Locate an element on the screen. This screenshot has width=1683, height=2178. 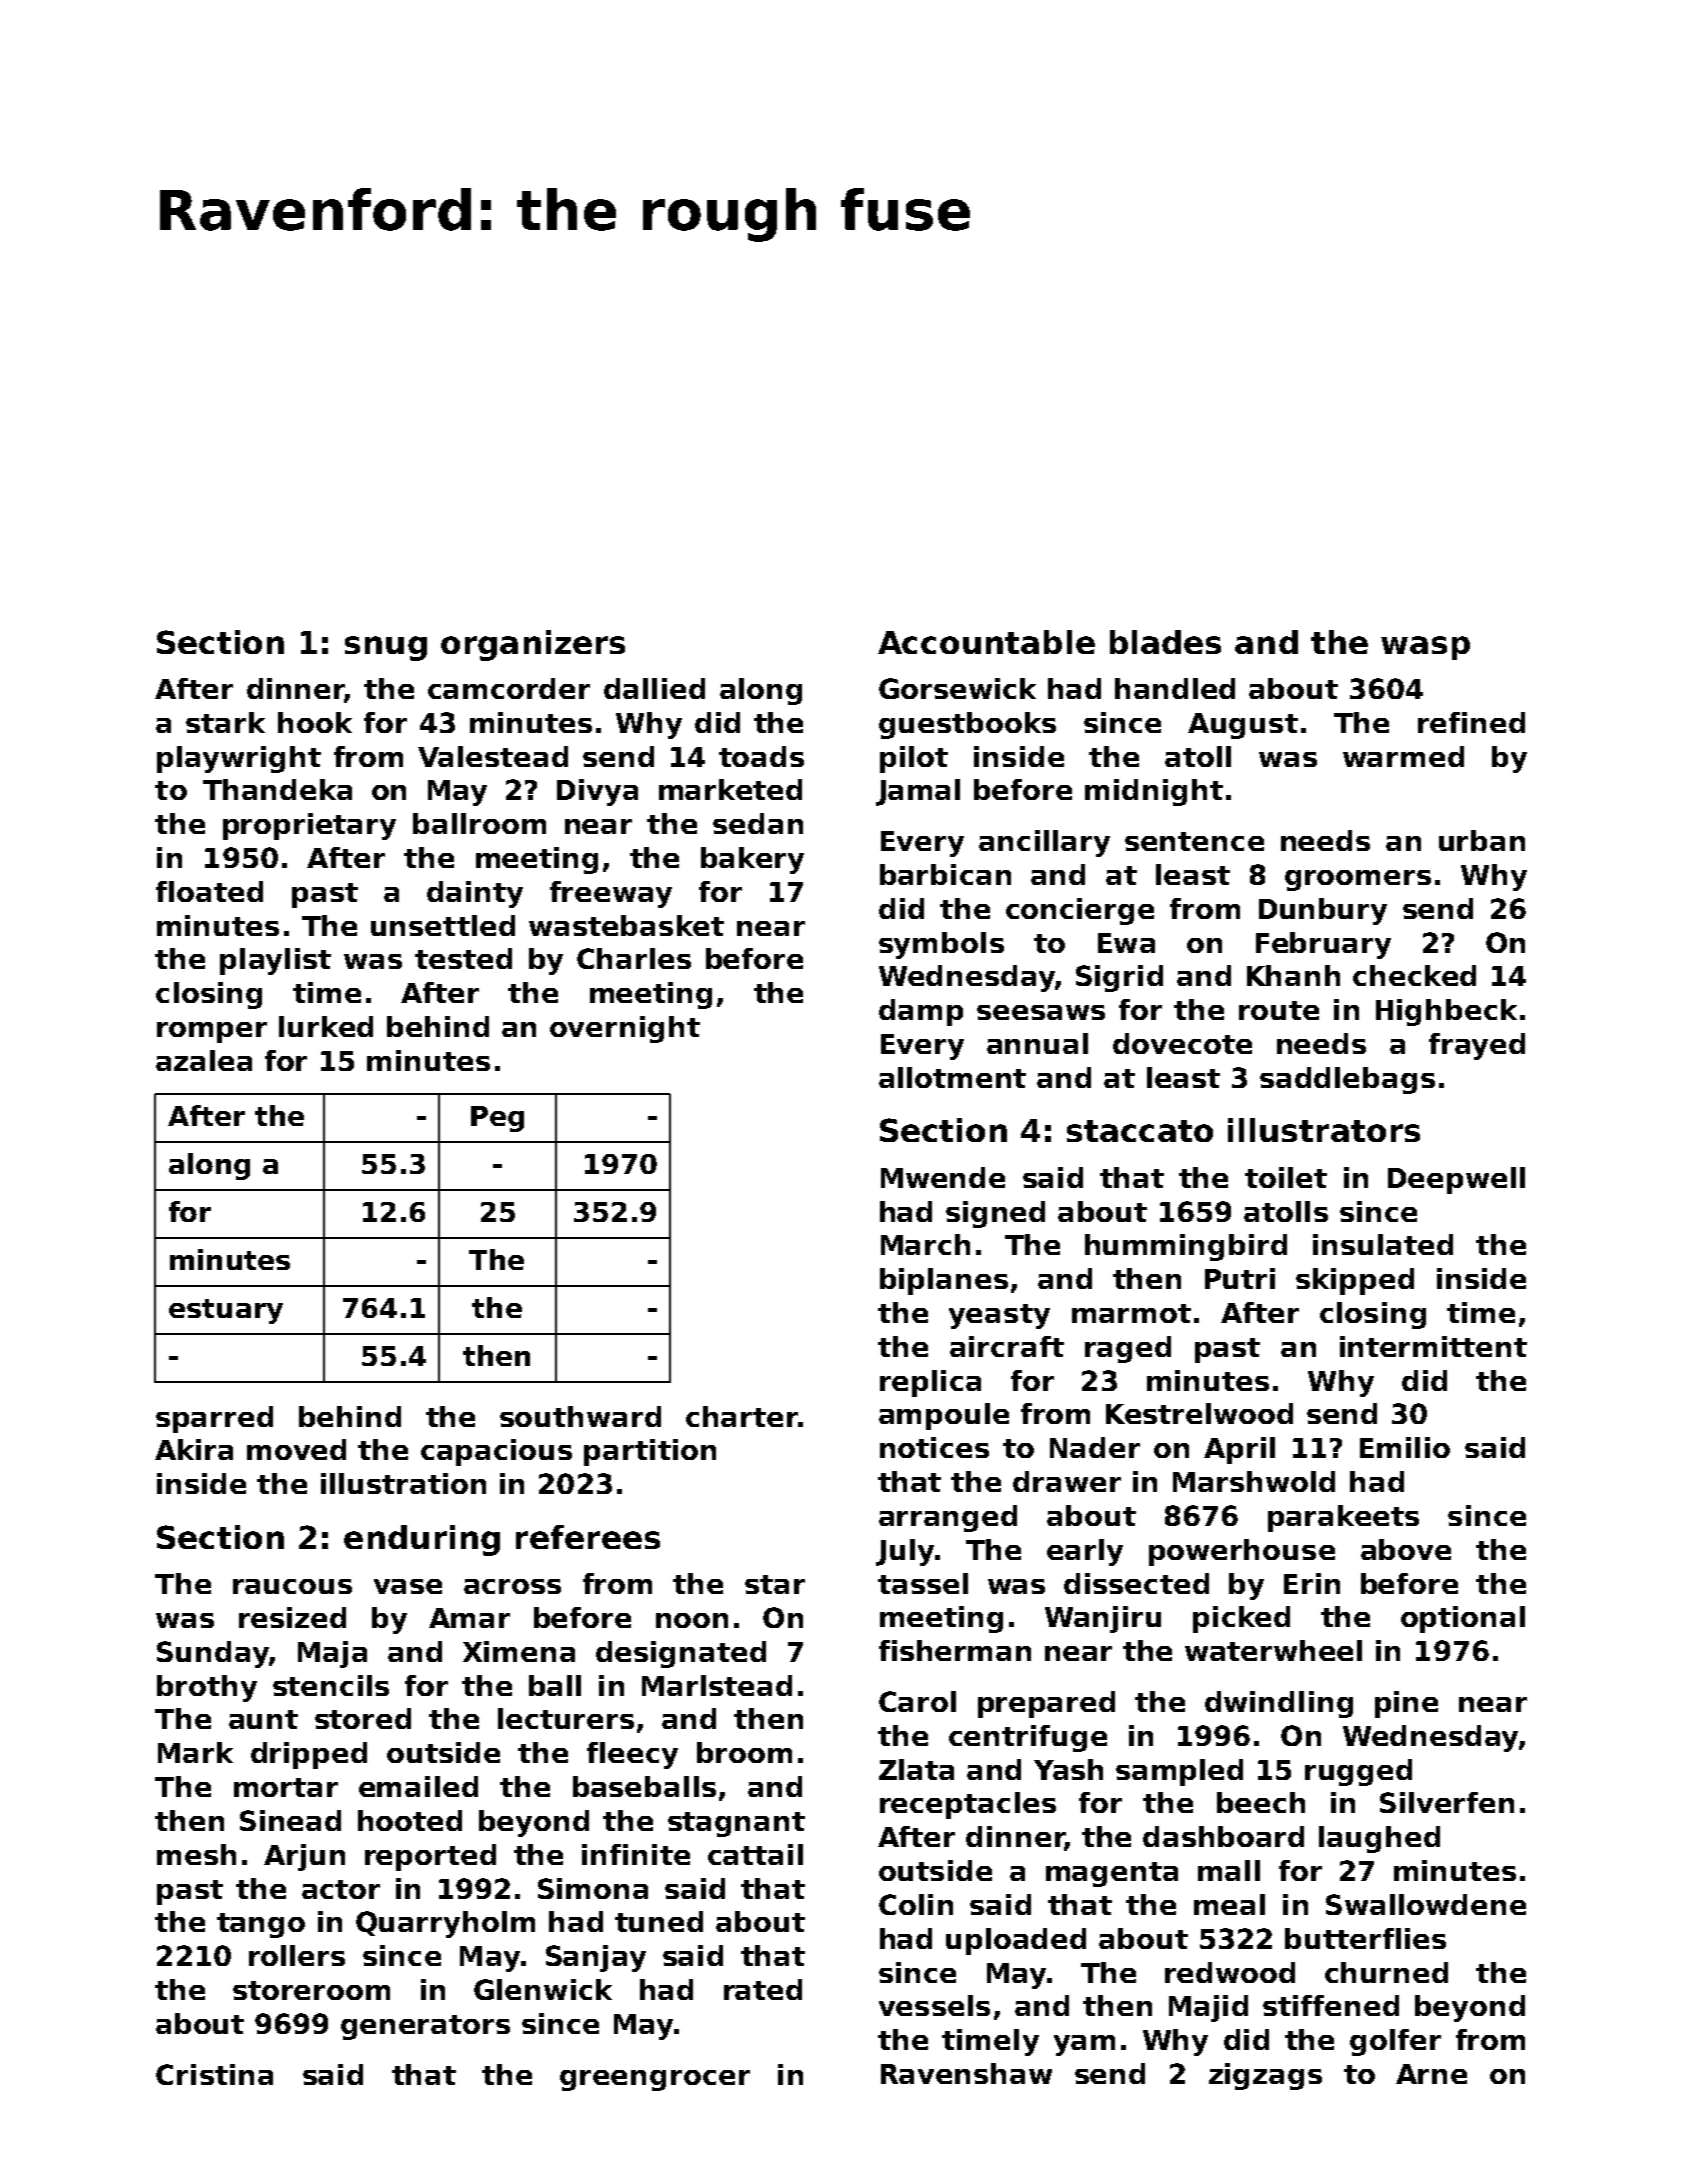
Marlstead is located at coordinates (717, 1685).
